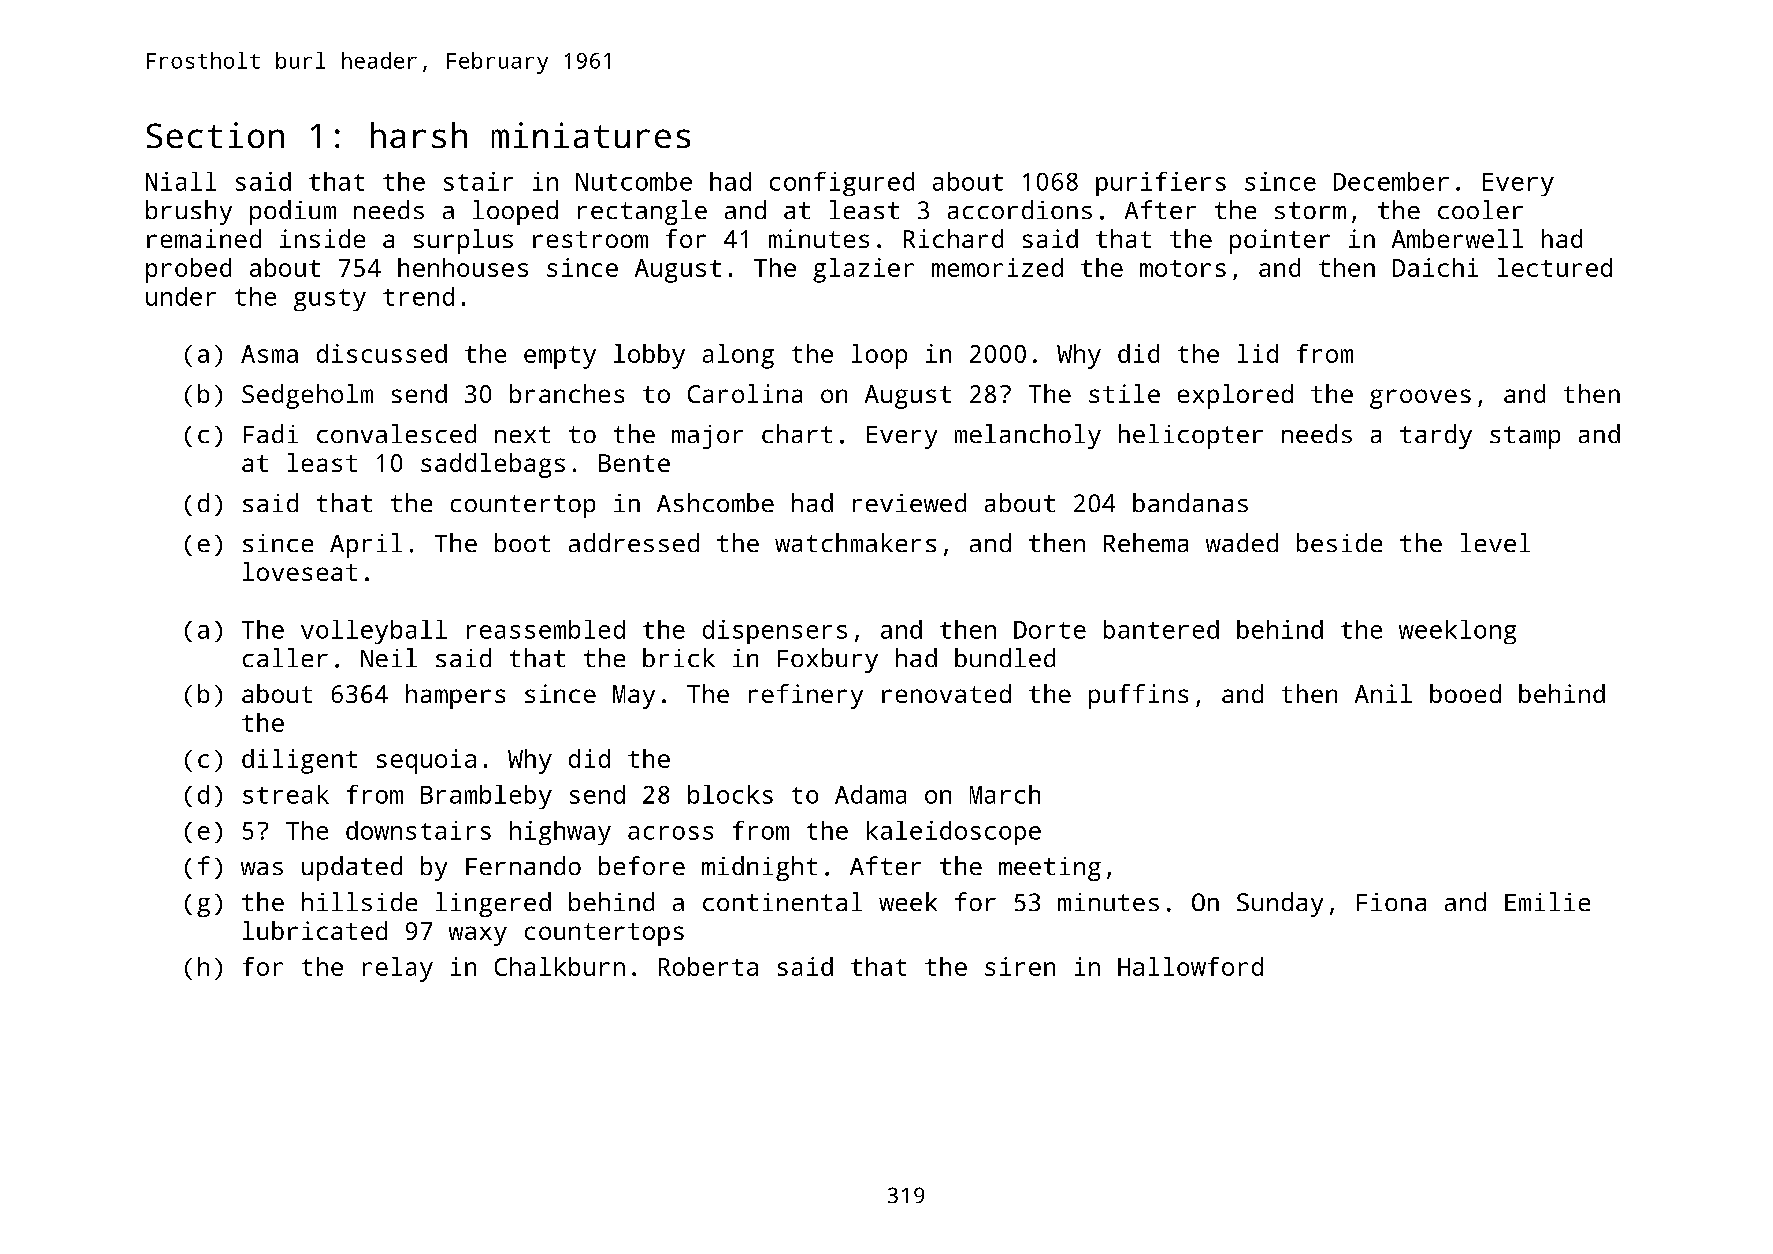 The image size is (1773, 1254). What do you see at coordinates (1555, 267) in the image?
I see `lectured` at bounding box center [1555, 267].
